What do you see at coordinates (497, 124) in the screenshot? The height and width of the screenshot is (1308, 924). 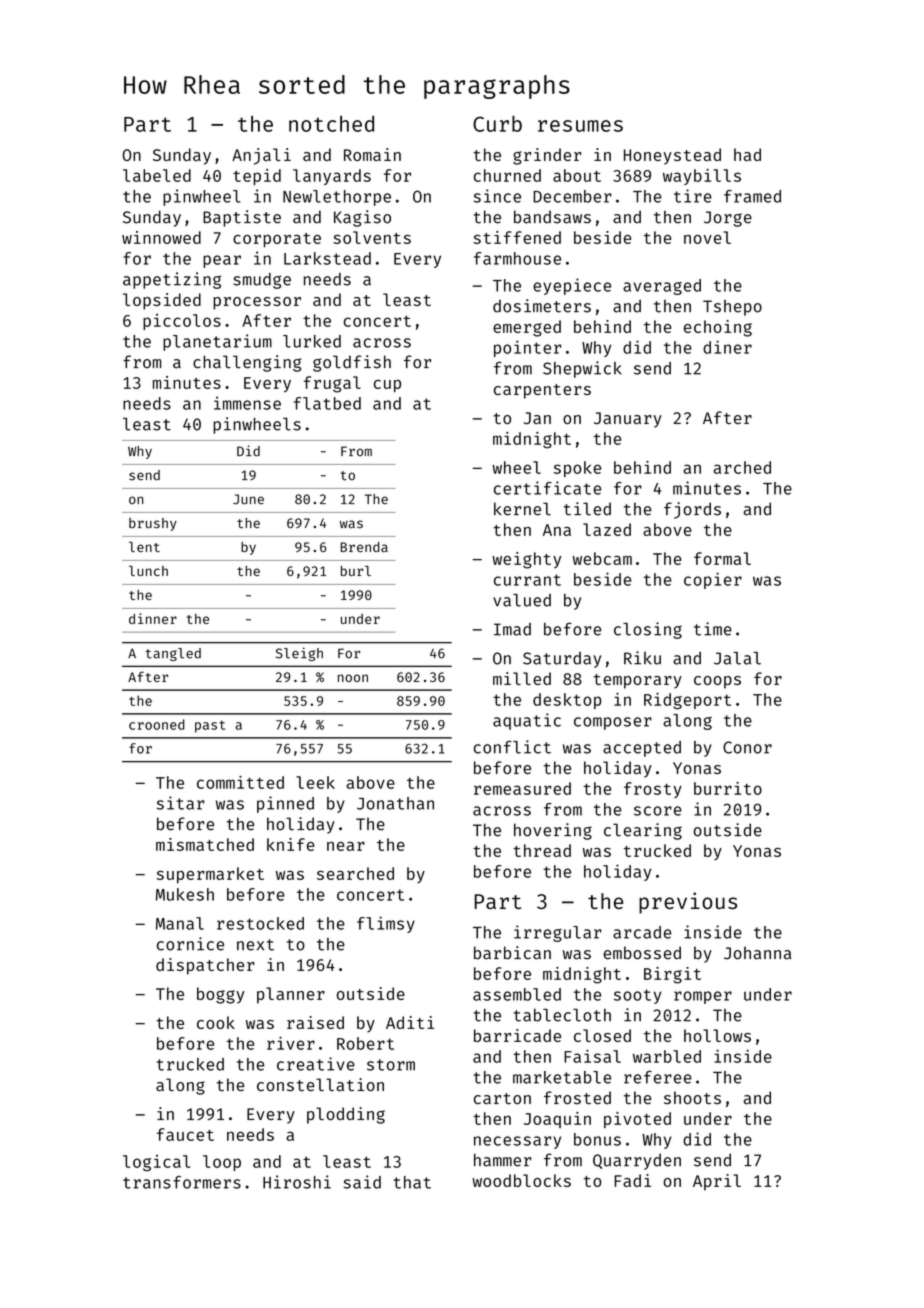 I see `Curb` at bounding box center [497, 124].
